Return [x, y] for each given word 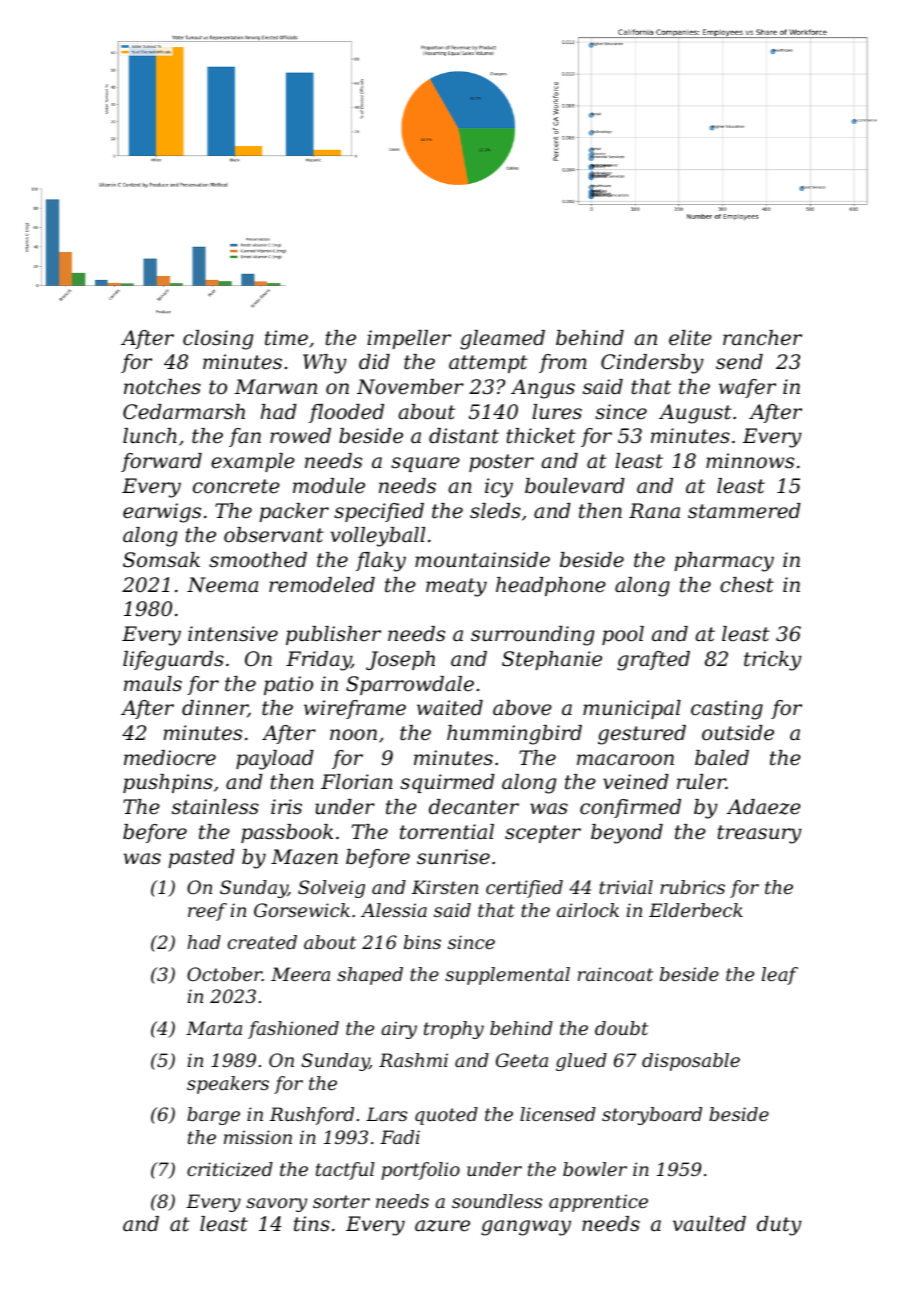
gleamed [502, 340]
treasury [760, 834]
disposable [691, 1062]
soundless [497, 1201]
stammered [744, 511]
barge [213, 1116]
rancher [762, 338]
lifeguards [173, 661]
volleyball [377, 537]
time [286, 338]
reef [207, 912]
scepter [543, 834]
